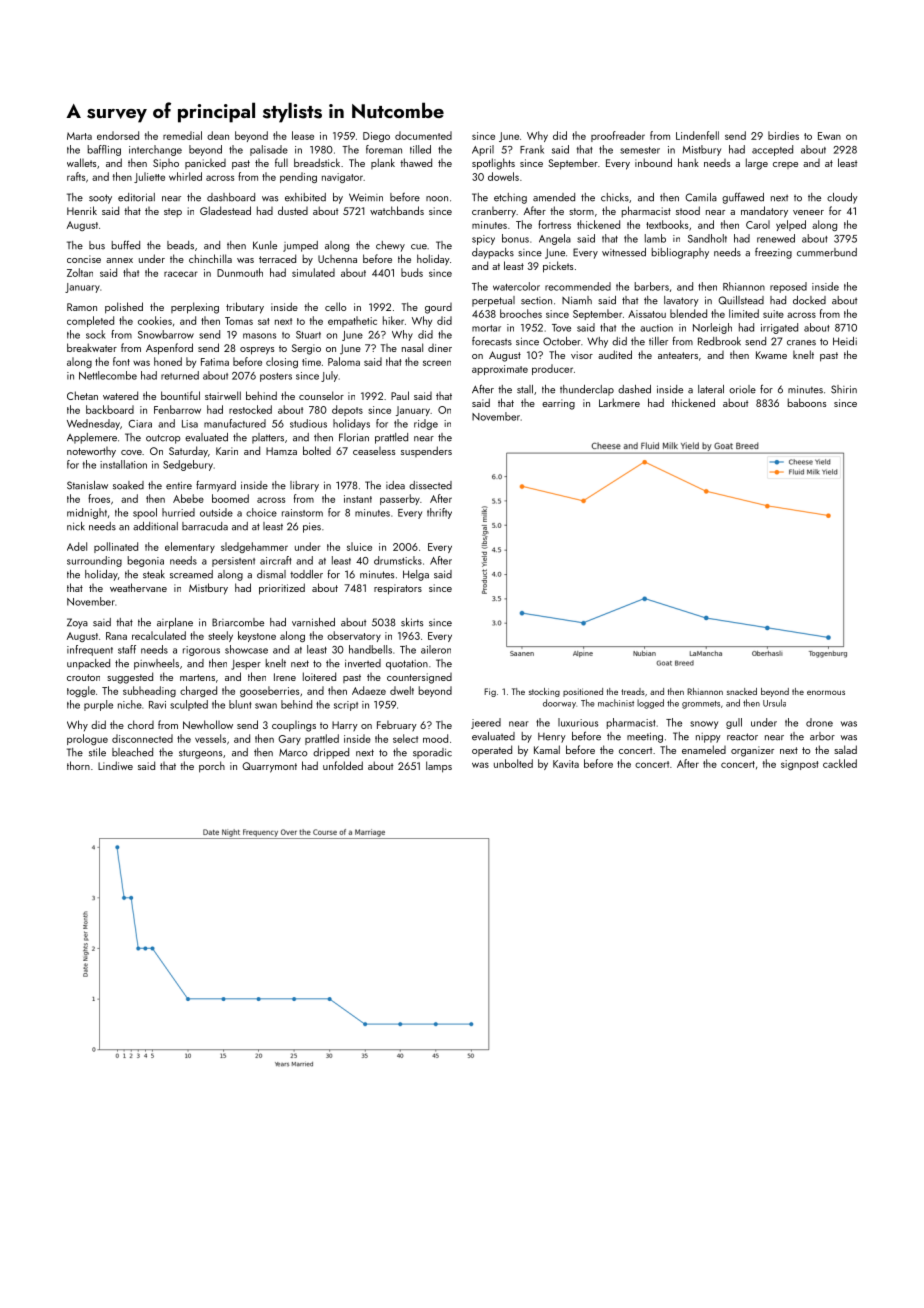 This screenshot has height=1308, width=924. What do you see at coordinates (800, 765) in the screenshot?
I see `signpost` at bounding box center [800, 765].
